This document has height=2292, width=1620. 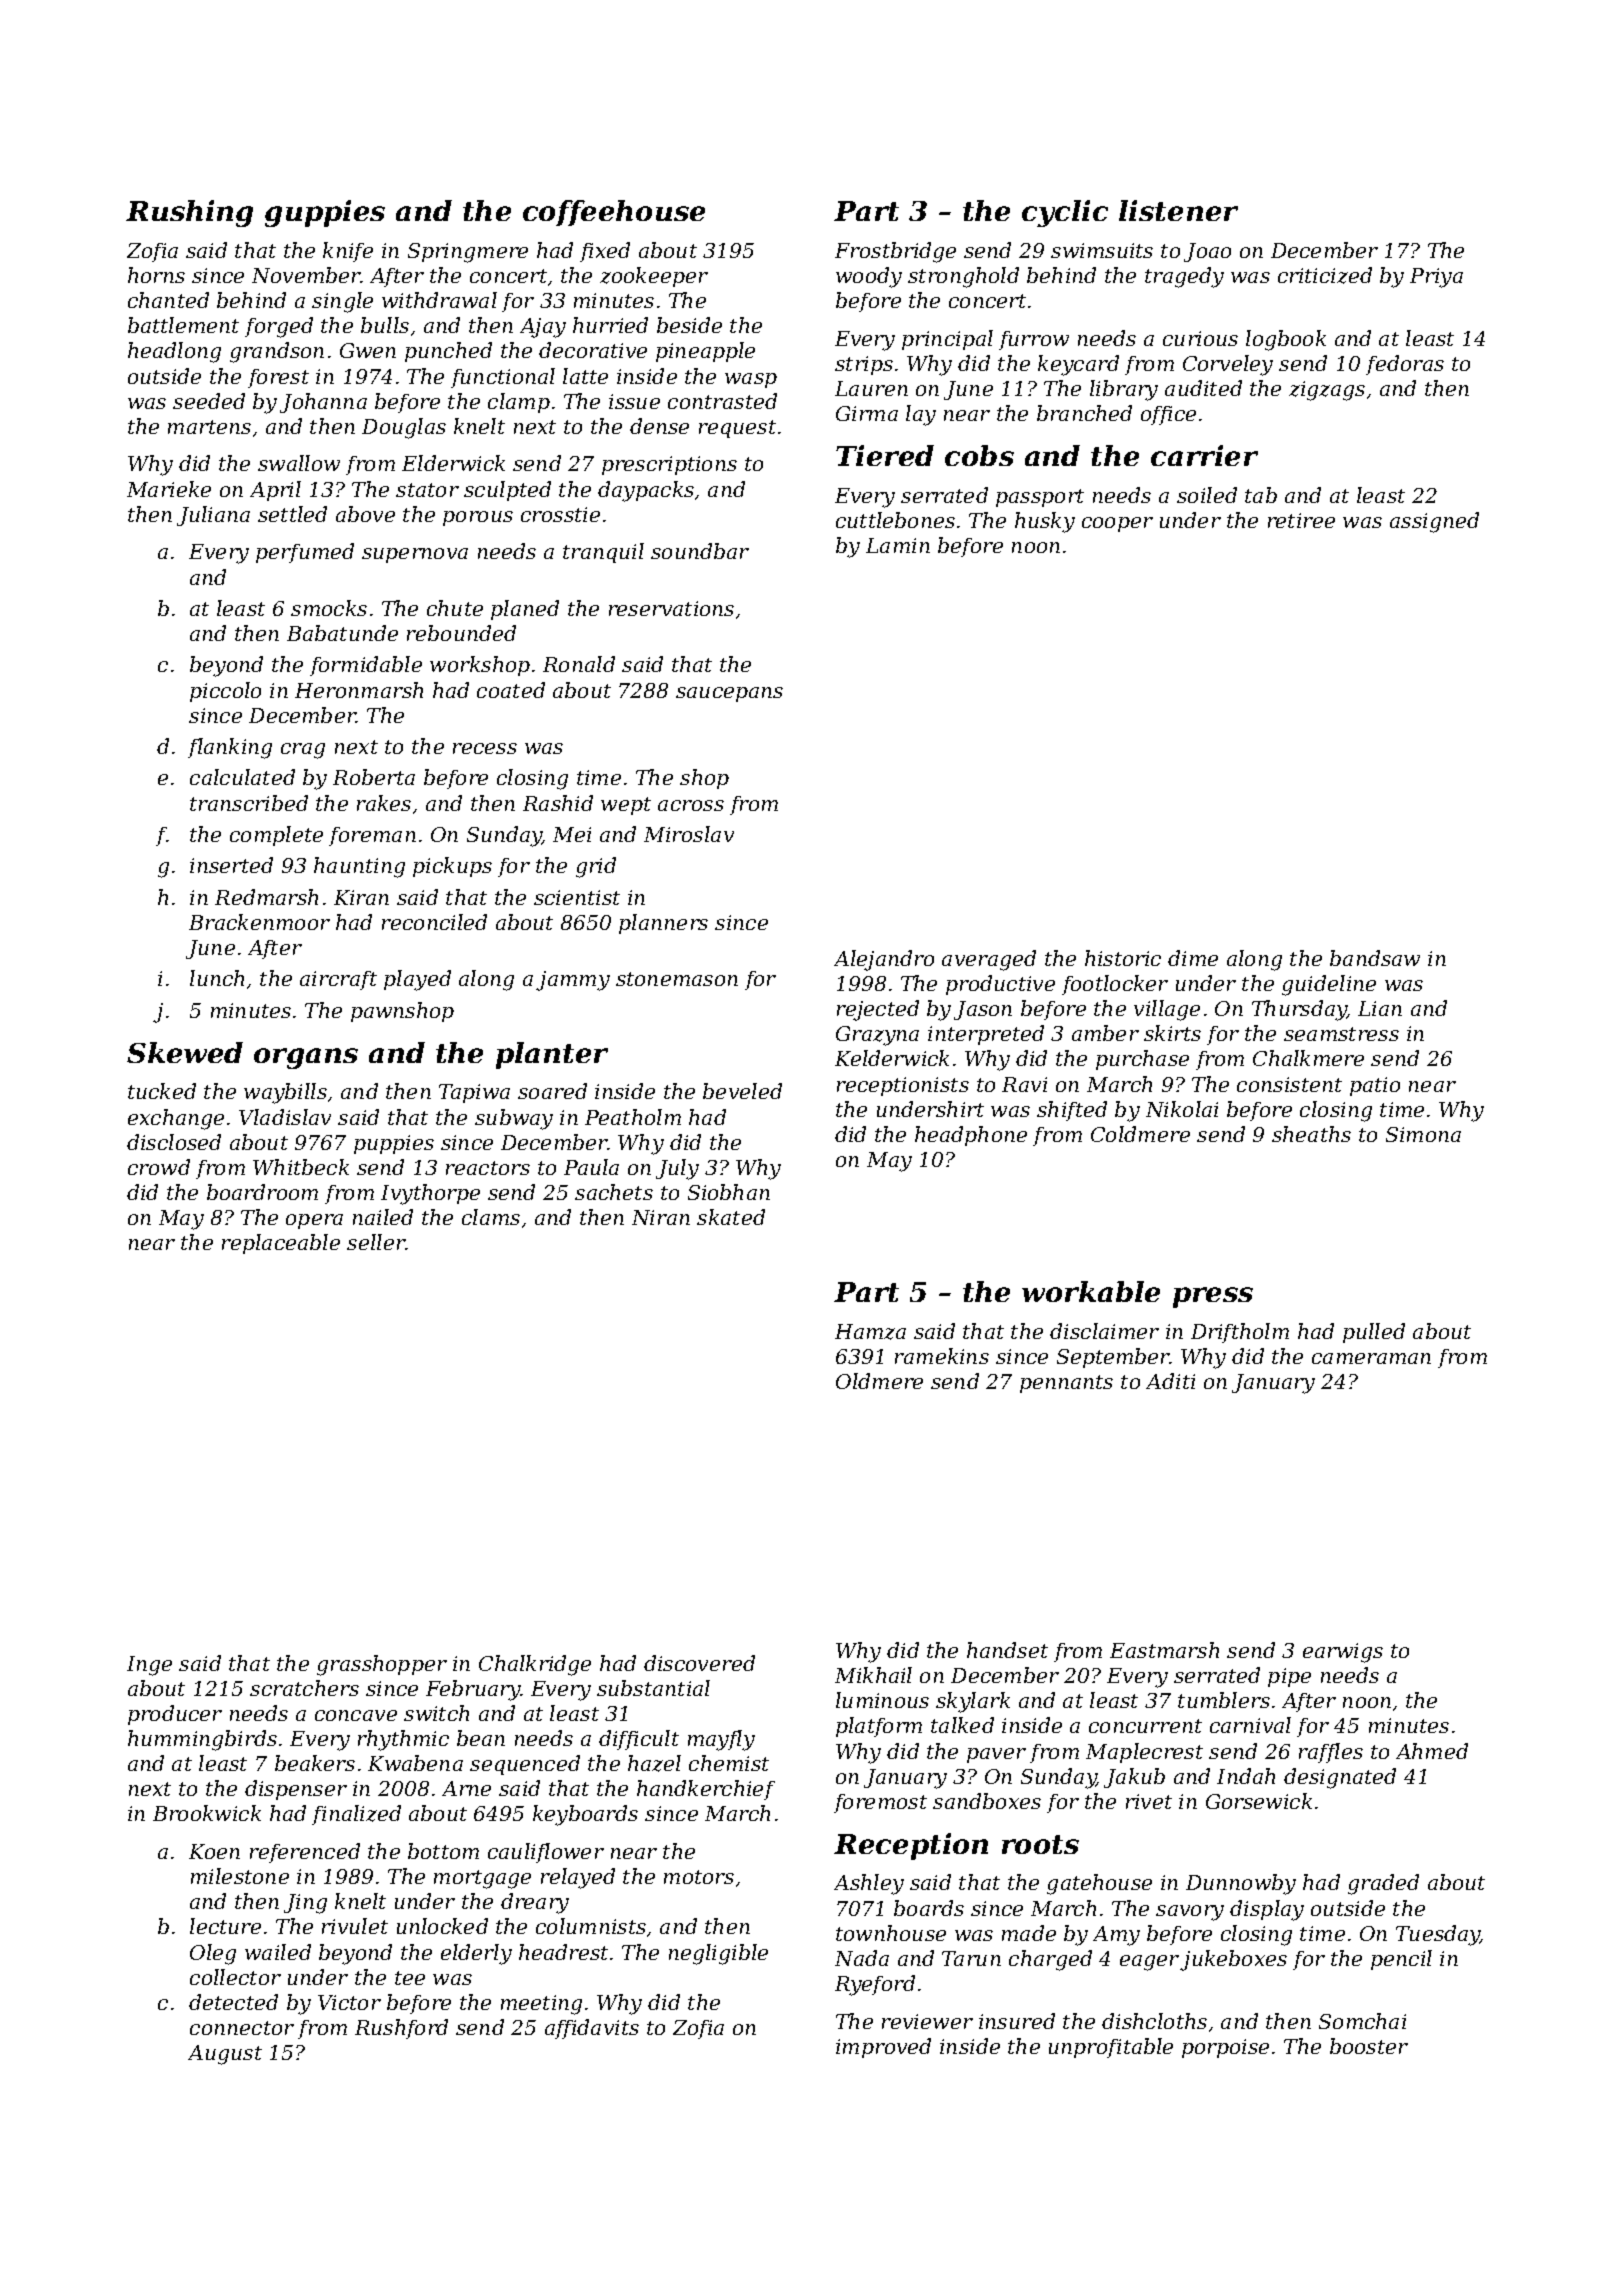 What do you see at coordinates (1178, 210) in the document?
I see `listener` at bounding box center [1178, 210].
